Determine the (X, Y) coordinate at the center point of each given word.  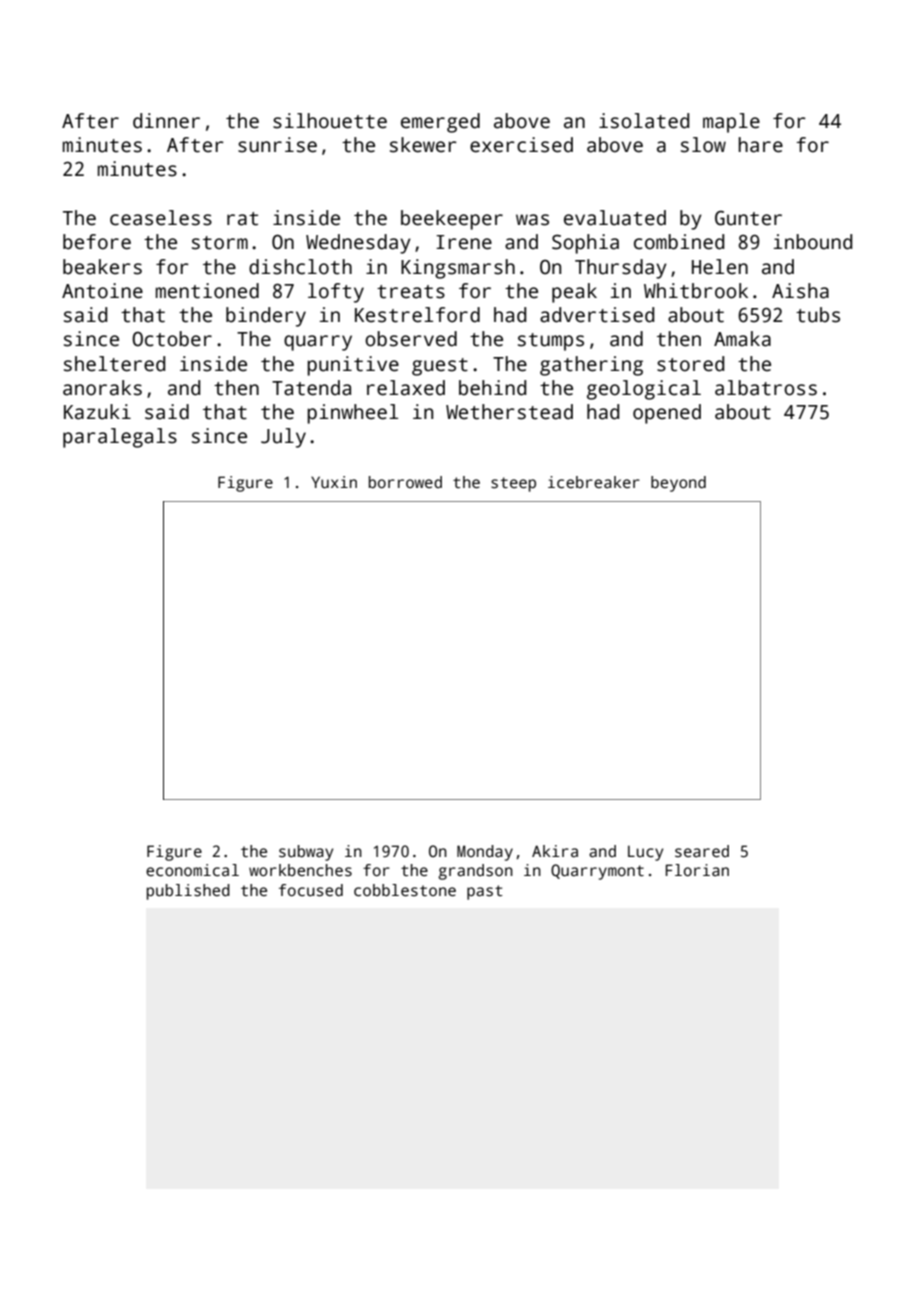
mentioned (207, 291)
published (188, 892)
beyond (678, 484)
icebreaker (594, 482)
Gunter (748, 218)
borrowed (405, 482)
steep (513, 484)
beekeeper (452, 220)
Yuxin (334, 482)
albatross (766, 388)
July (283, 438)
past (485, 892)
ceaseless (161, 218)
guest (440, 367)
